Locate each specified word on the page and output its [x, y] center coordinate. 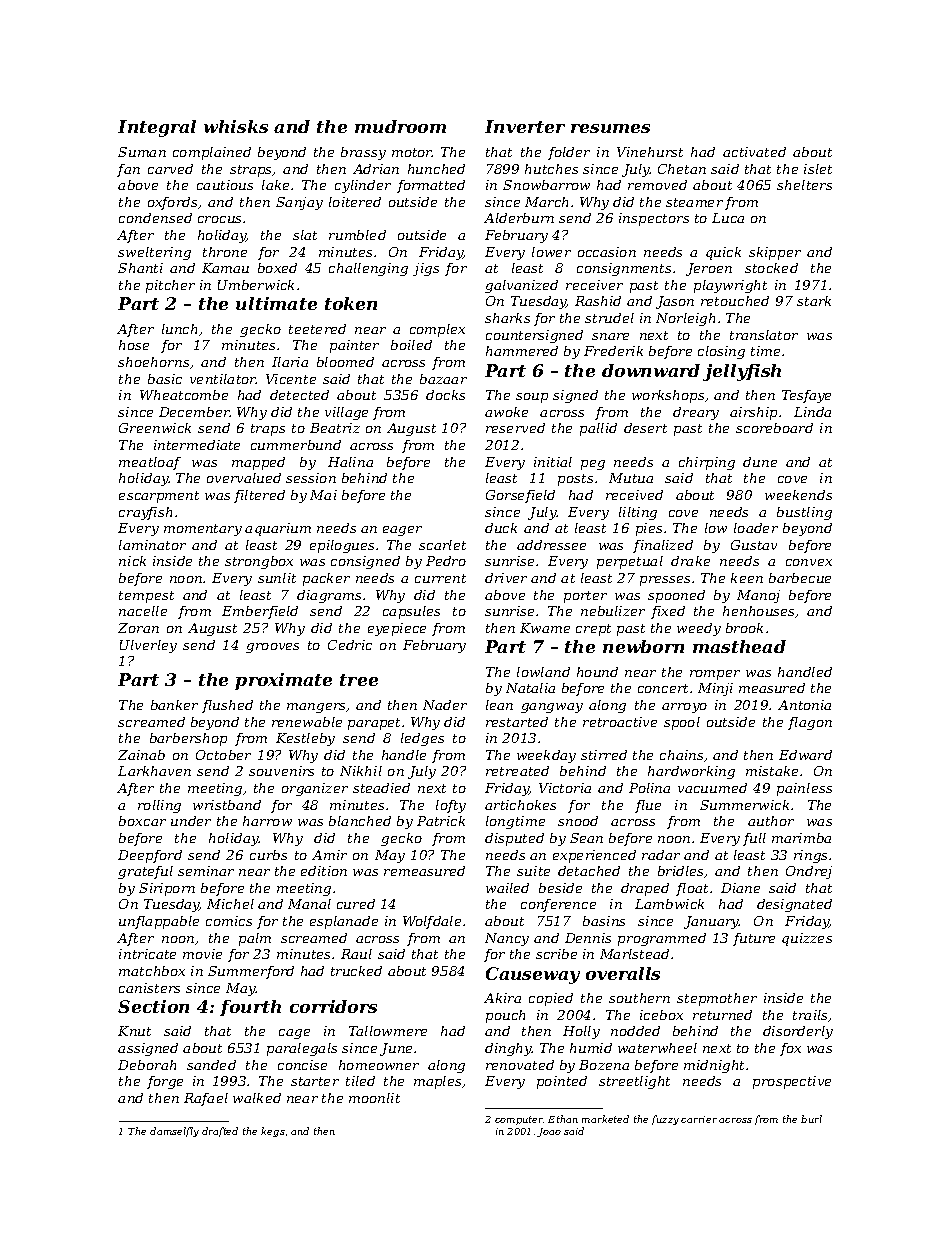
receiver [594, 285]
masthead [739, 646]
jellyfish [742, 372]
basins [604, 921]
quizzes [807, 939]
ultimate [276, 303]
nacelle [143, 611]
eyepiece [397, 629]
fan [128, 170]
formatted [431, 186]
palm [255, 939]
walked [257, 1098]
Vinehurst [650, 152]
